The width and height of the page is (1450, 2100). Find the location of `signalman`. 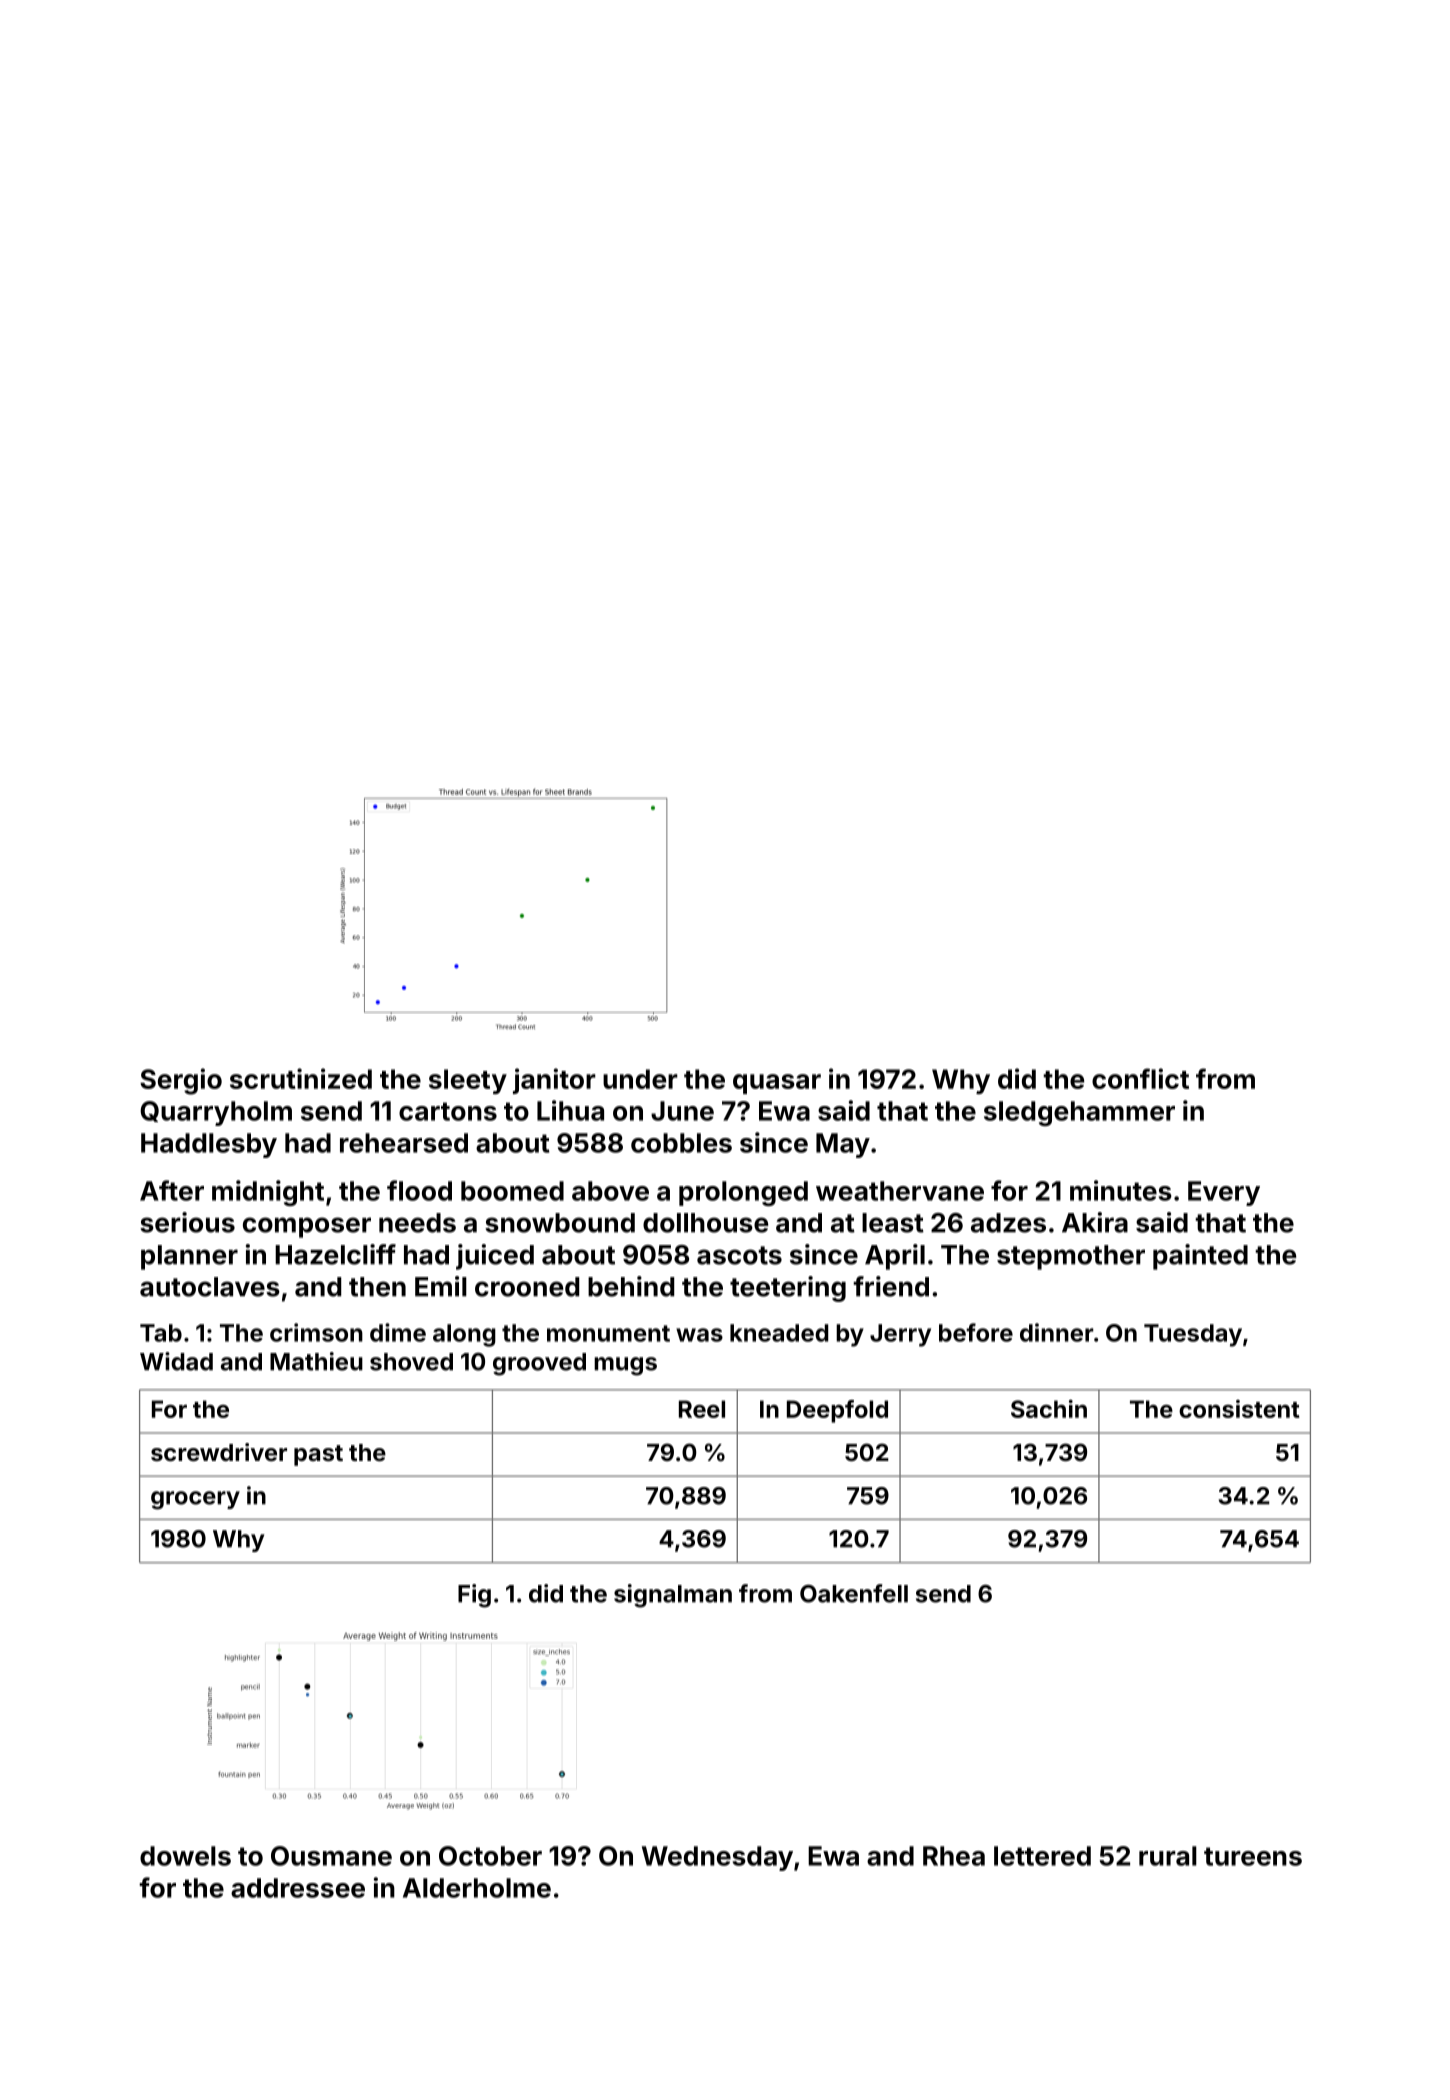

signalman is located at coordinates (673, 1596).
